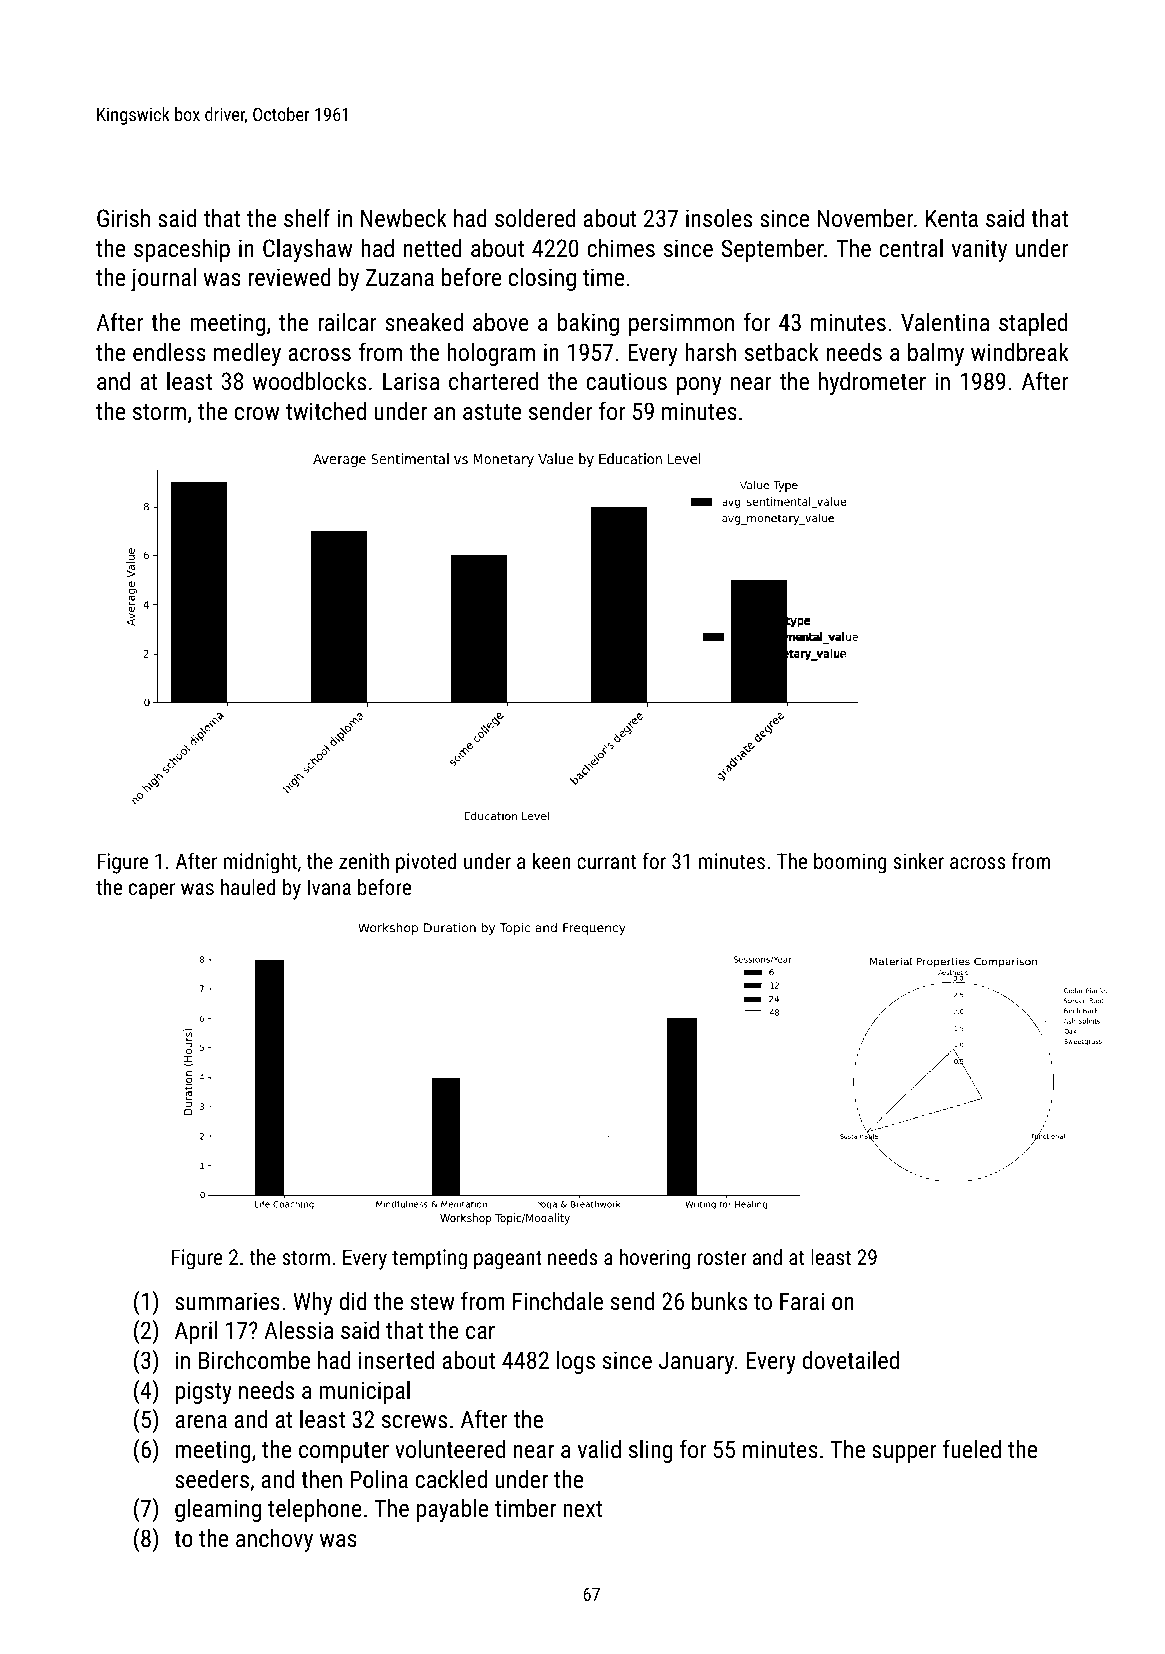 The image size is (1165, 1654). Describe the element at coordinates (850, 863) in the screenshot. I see `booming` at that location.
